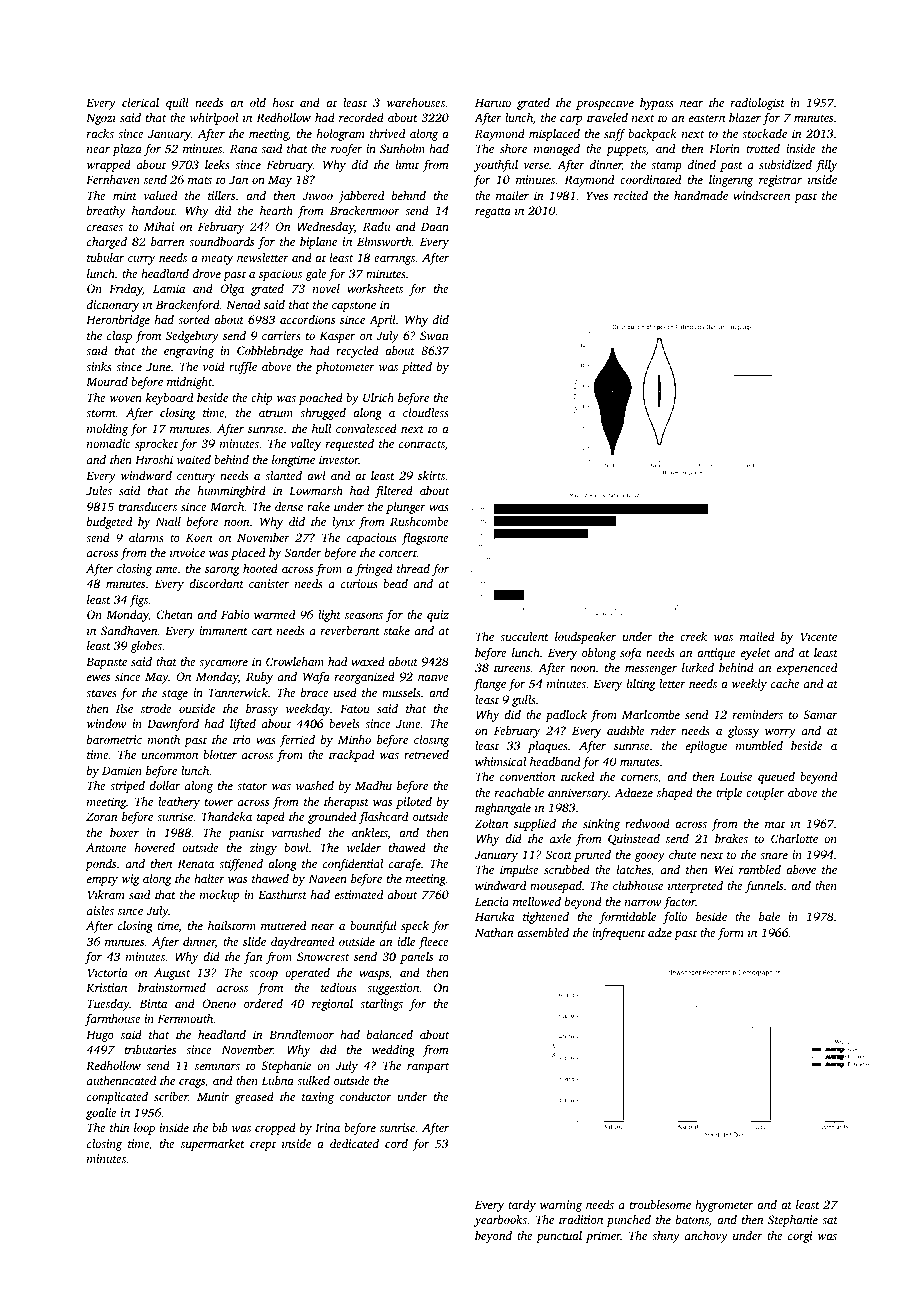 This screenshot has height=1308, width=924. What do you see at coordinates (100, 910) in the screenshot?
I see `aisles` at bounding box center [100, 910].
